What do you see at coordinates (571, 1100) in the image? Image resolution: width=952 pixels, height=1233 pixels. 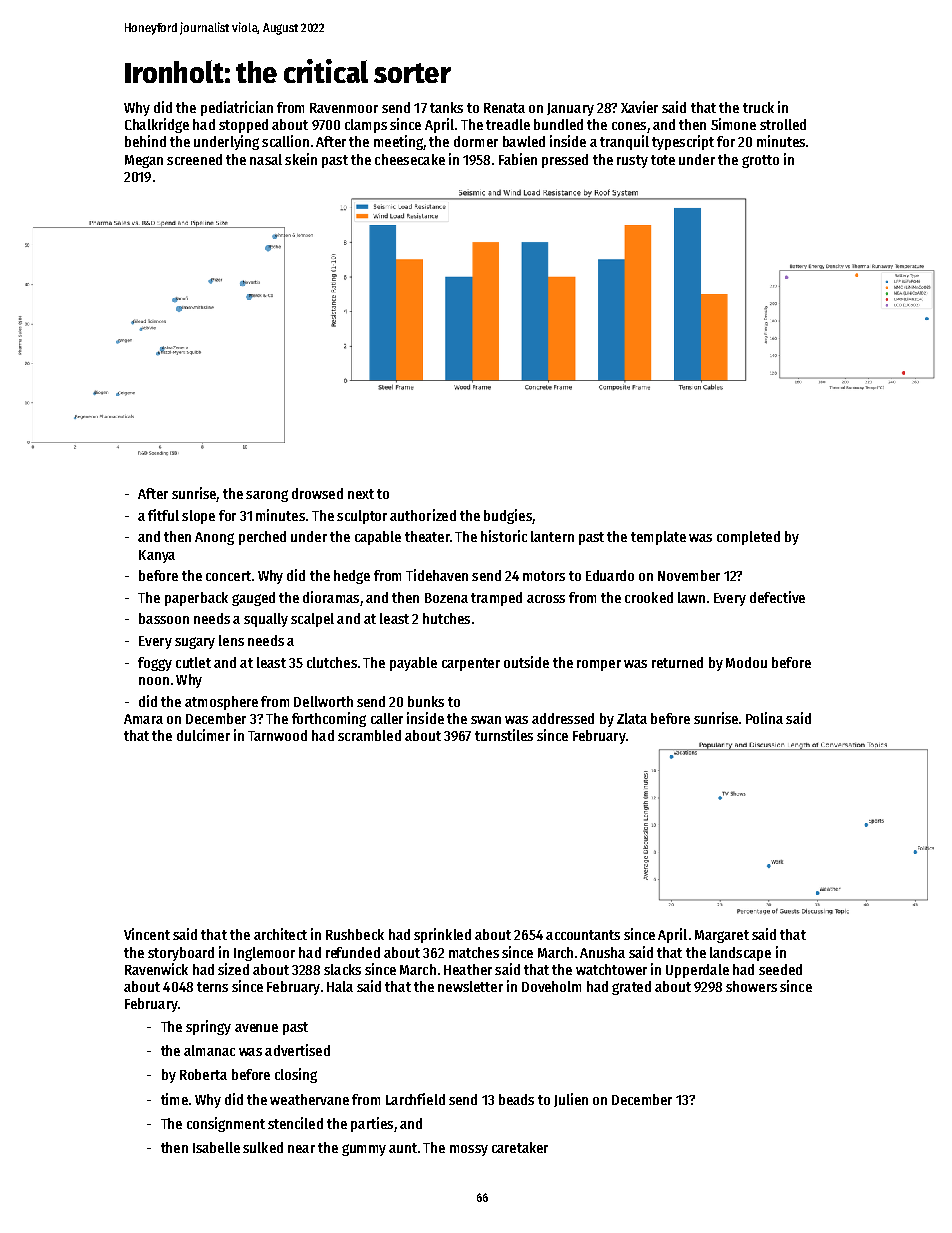 I see `Julien` at bounding box center [571, 1100].
